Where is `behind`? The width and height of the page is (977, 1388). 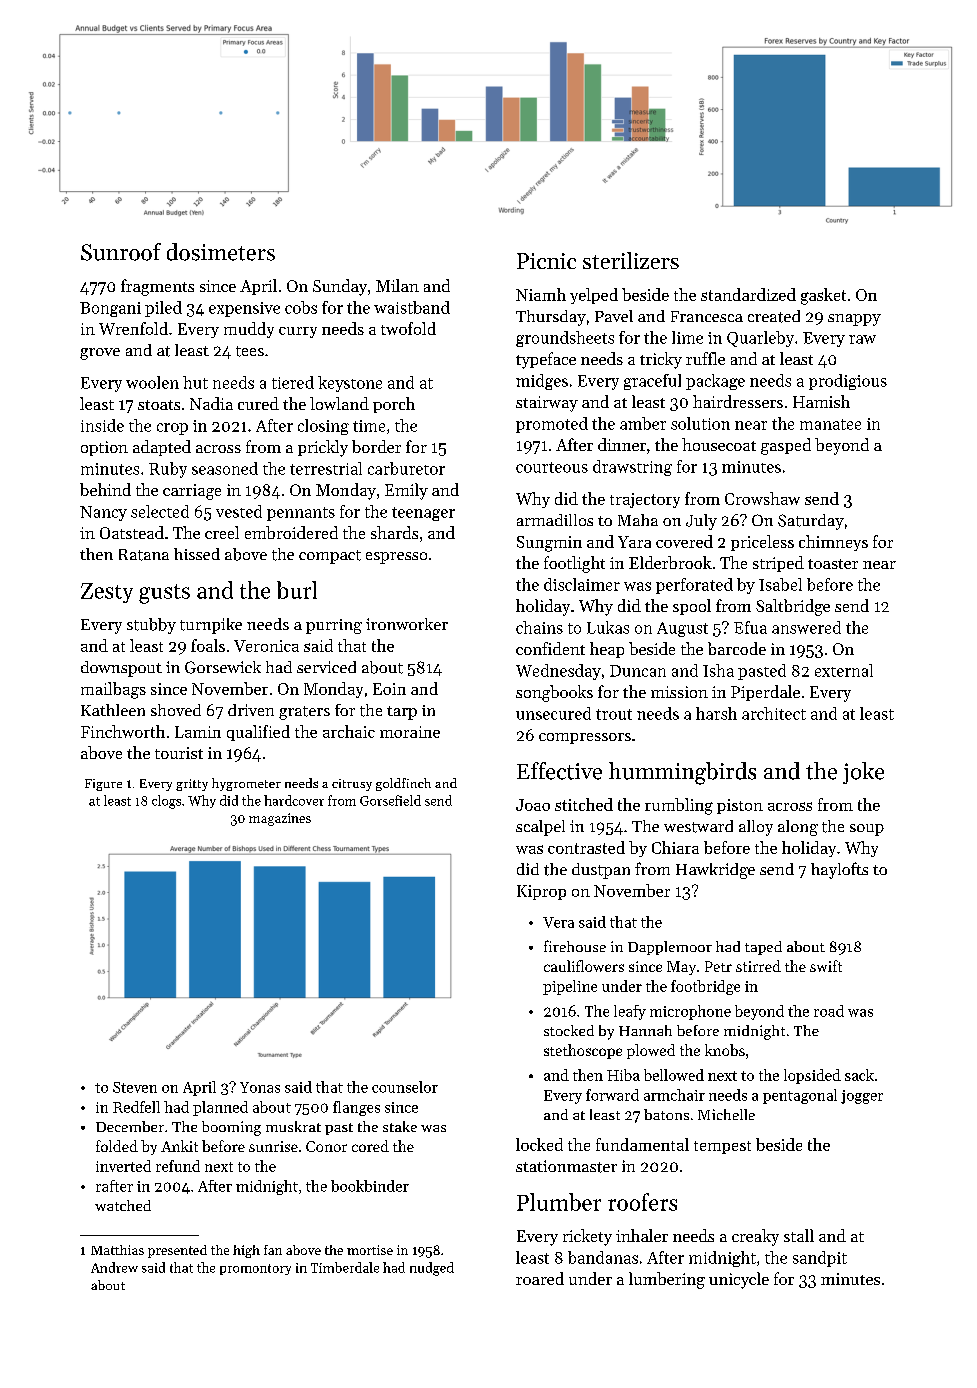 behind is located at coordinates (105, 489).
